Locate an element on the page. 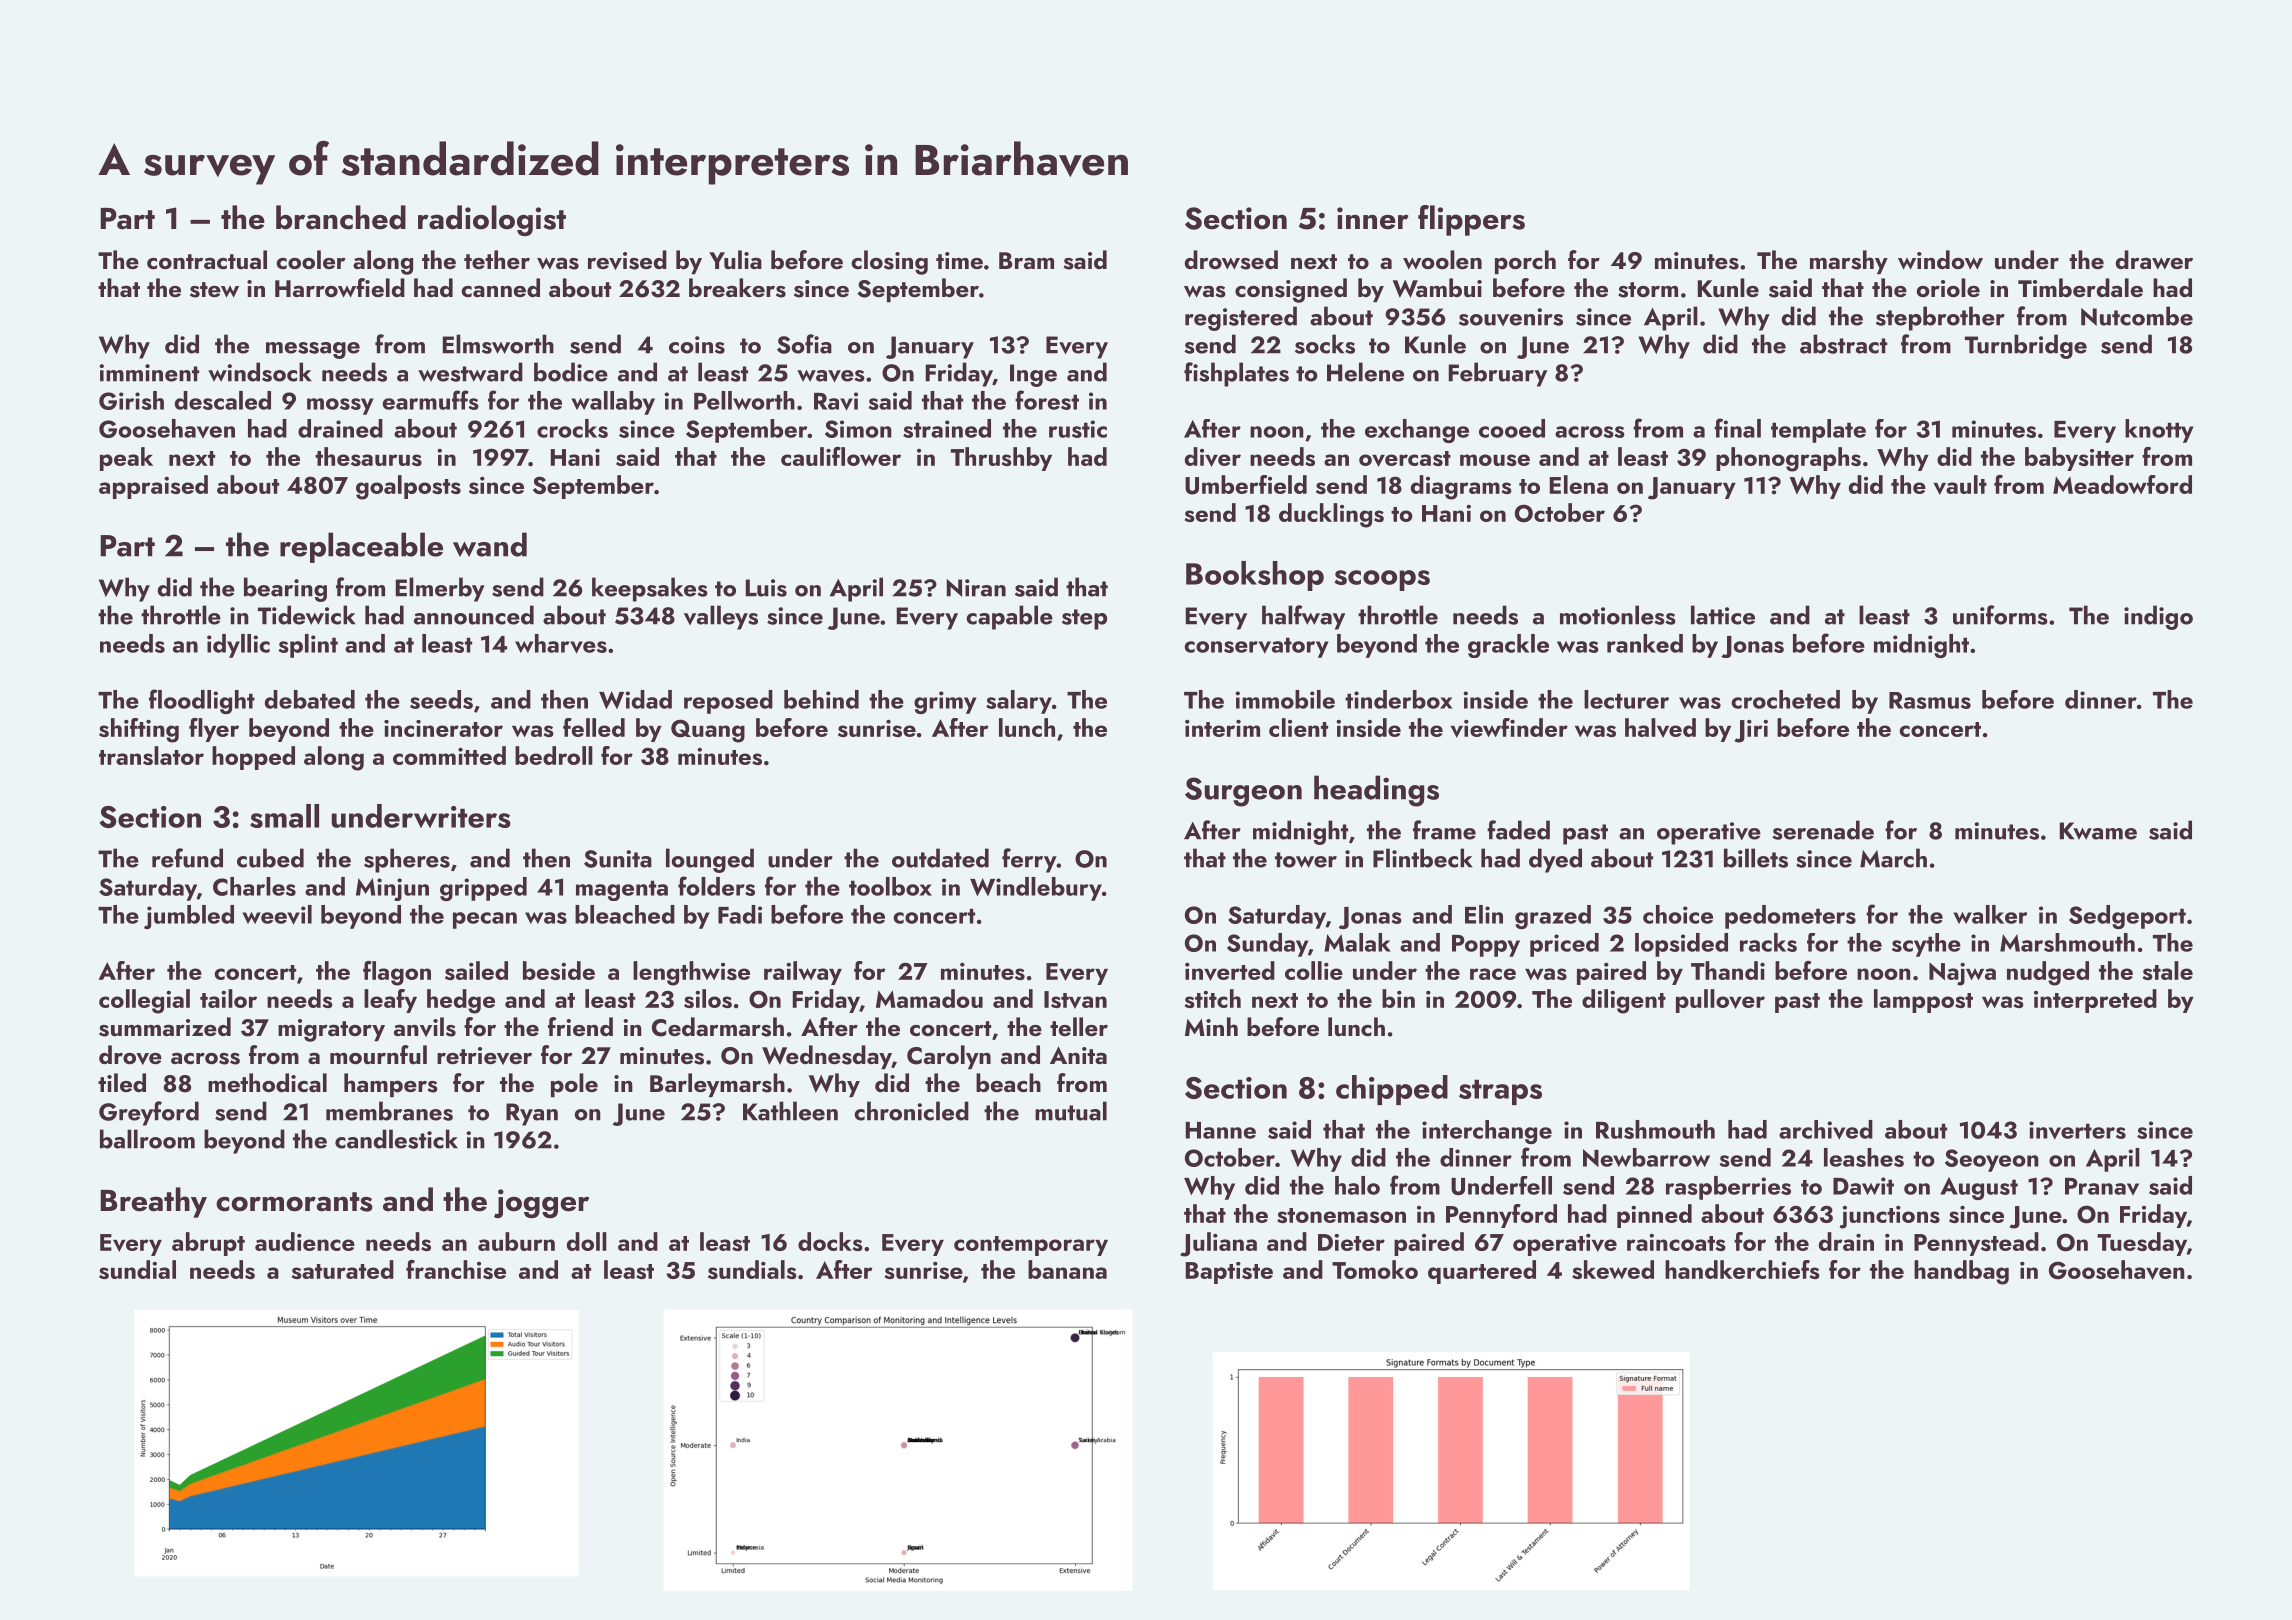  branched is located at coordinates (341, 217).
